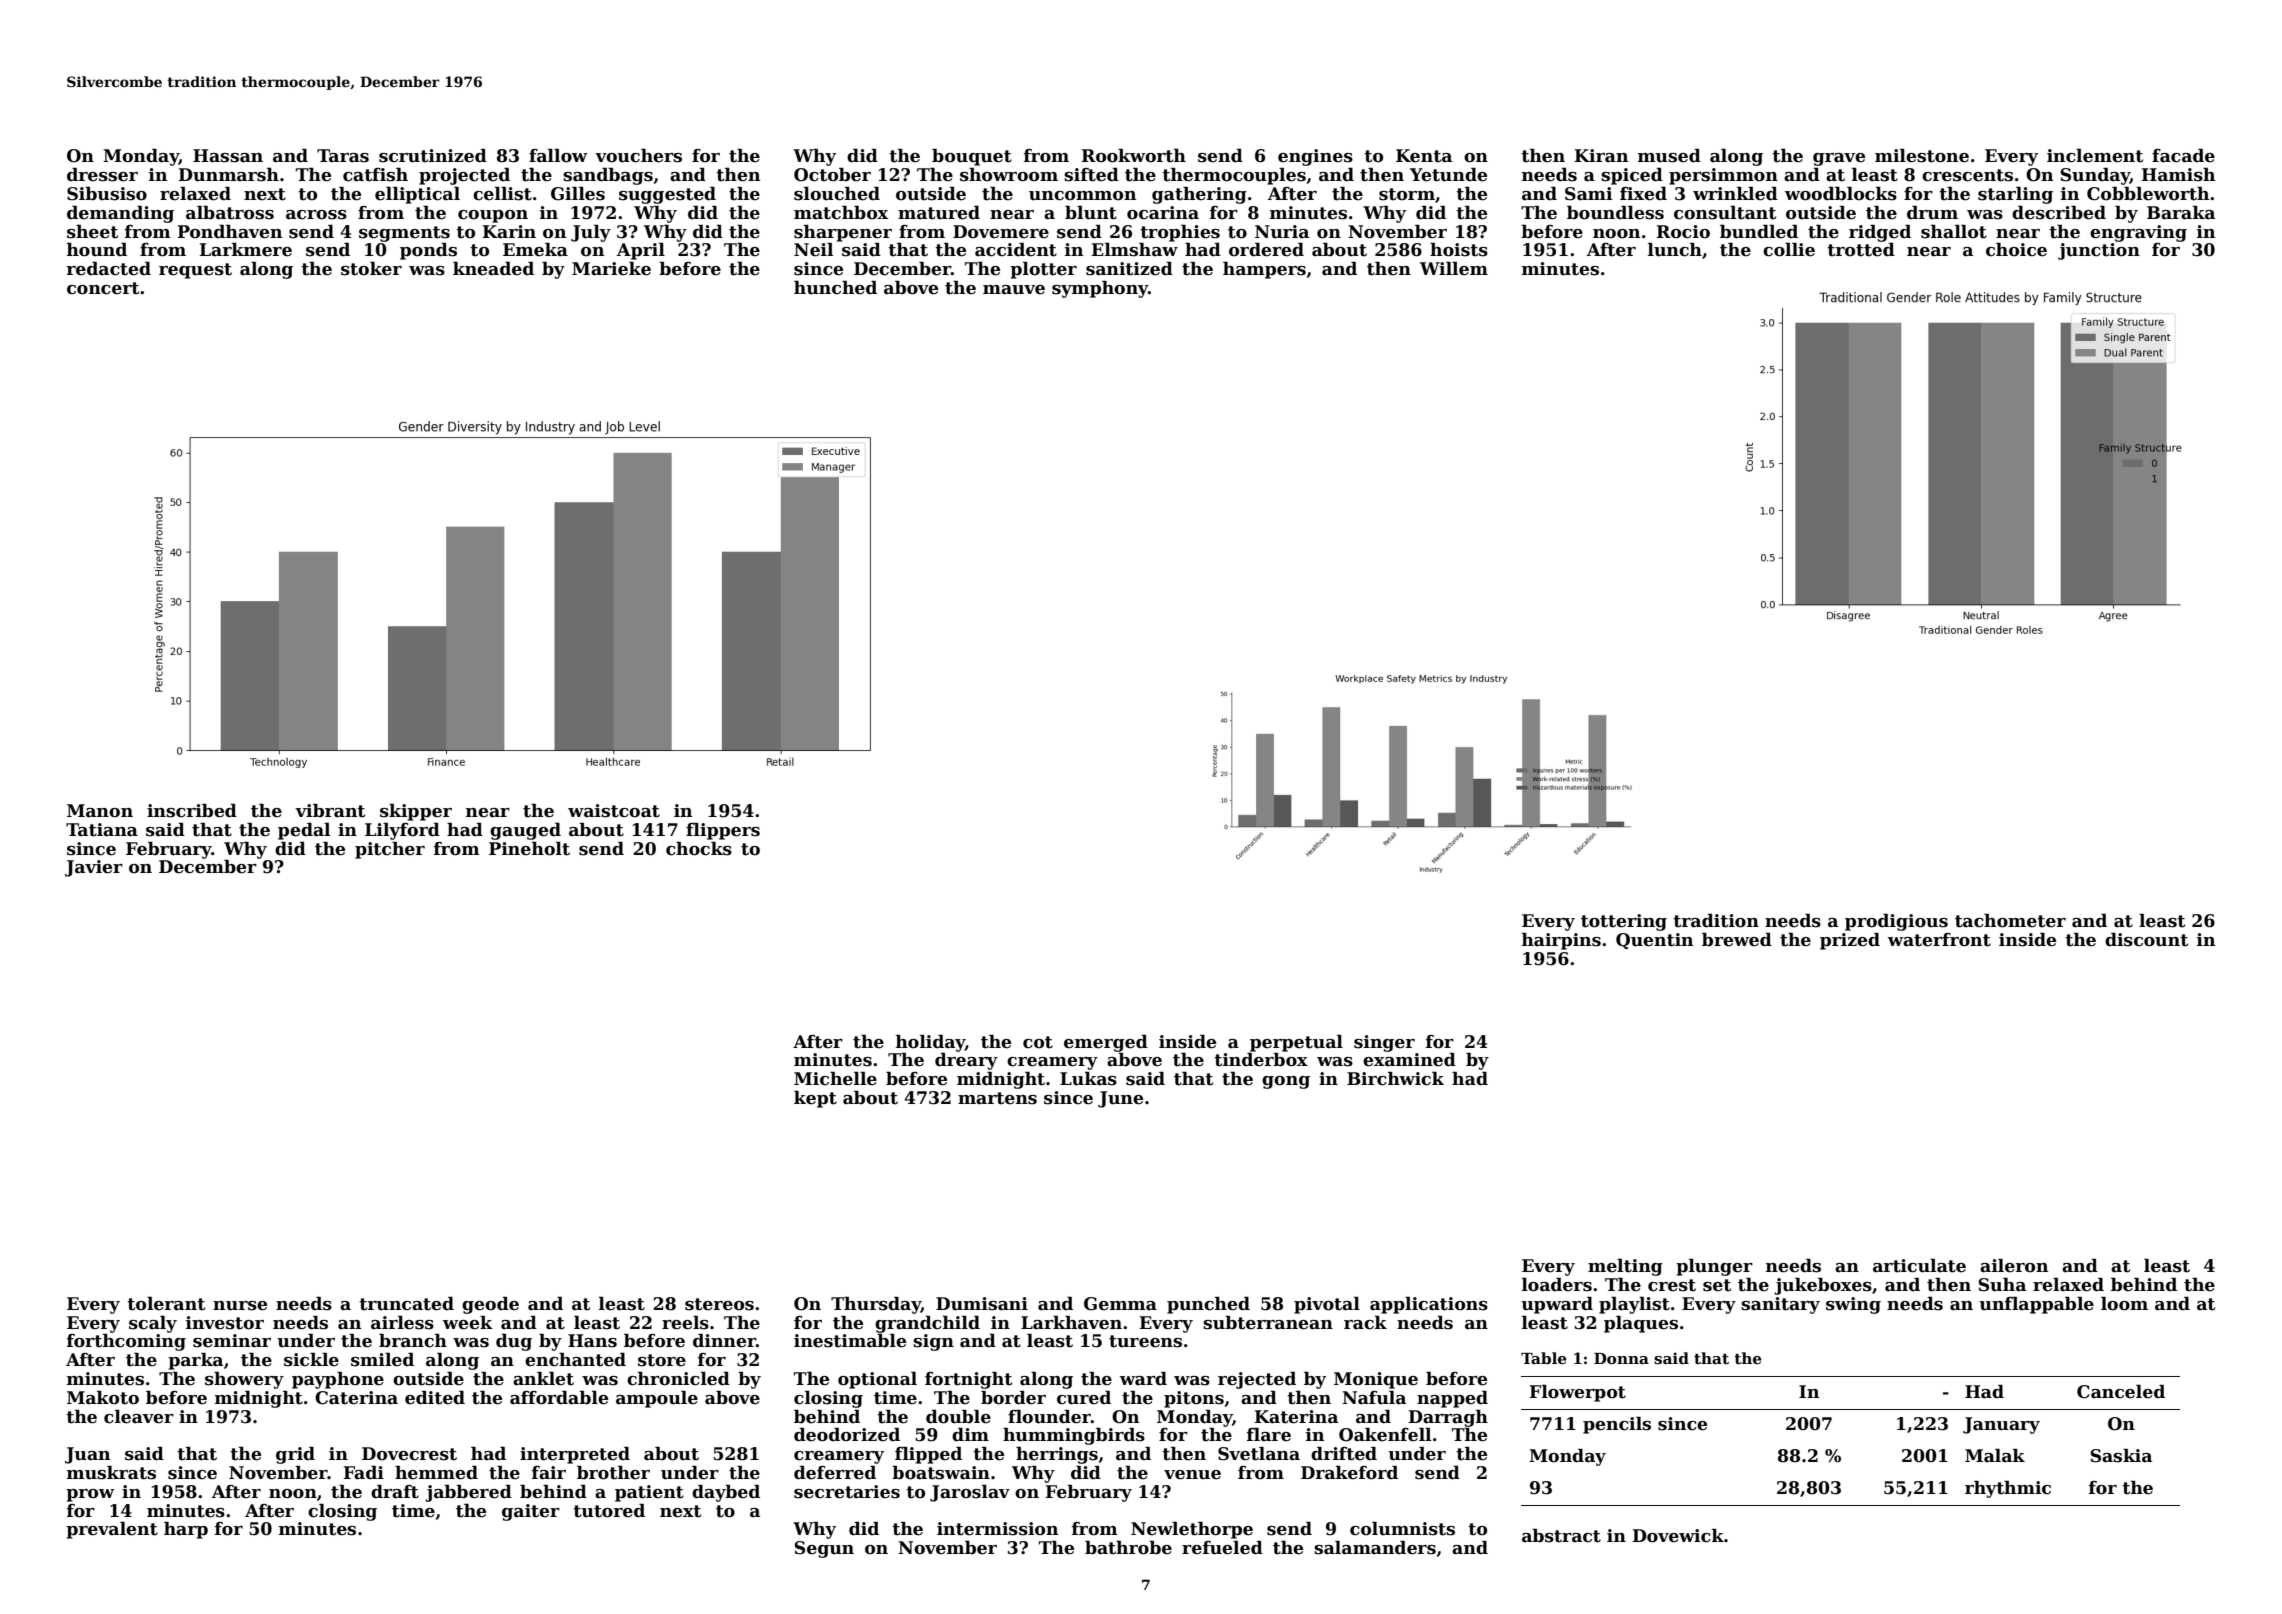 This screenshot has height=1614, width=2282. I want to click on Birchwick, so click(1395, 1079).
